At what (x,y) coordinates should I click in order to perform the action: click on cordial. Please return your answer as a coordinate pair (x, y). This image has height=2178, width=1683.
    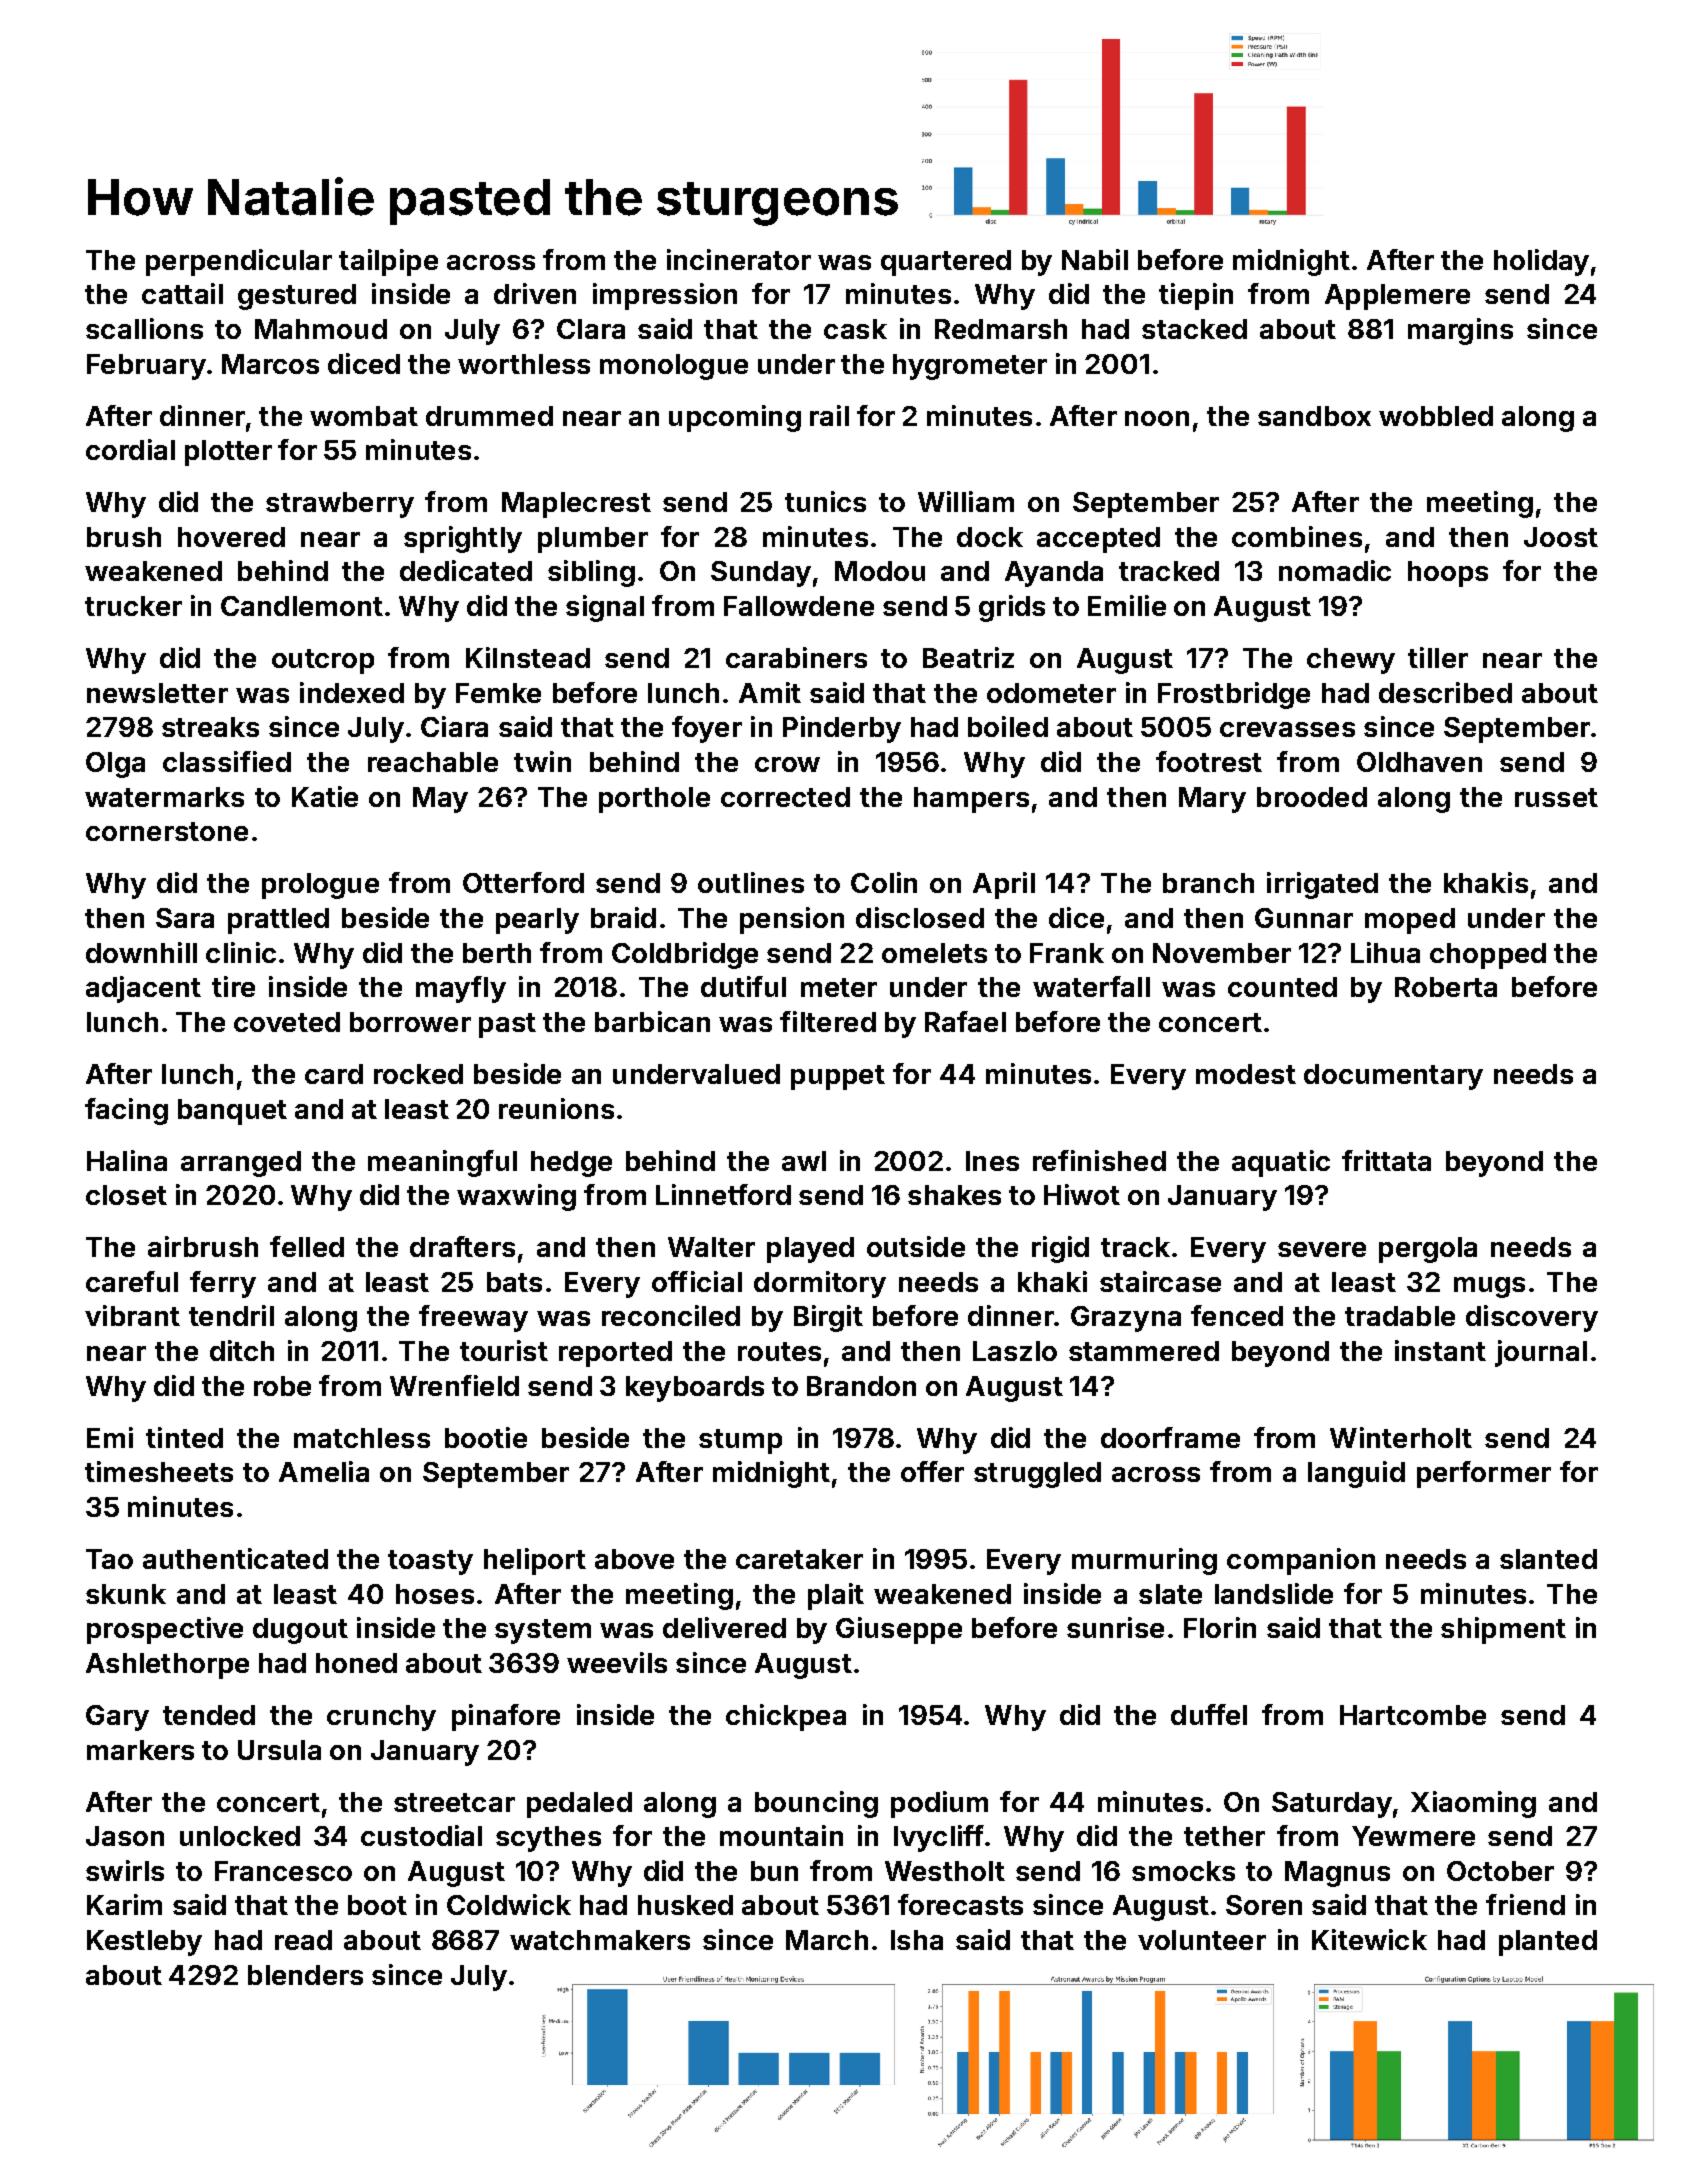
    Looking at the image, I should click on (130, 449).
